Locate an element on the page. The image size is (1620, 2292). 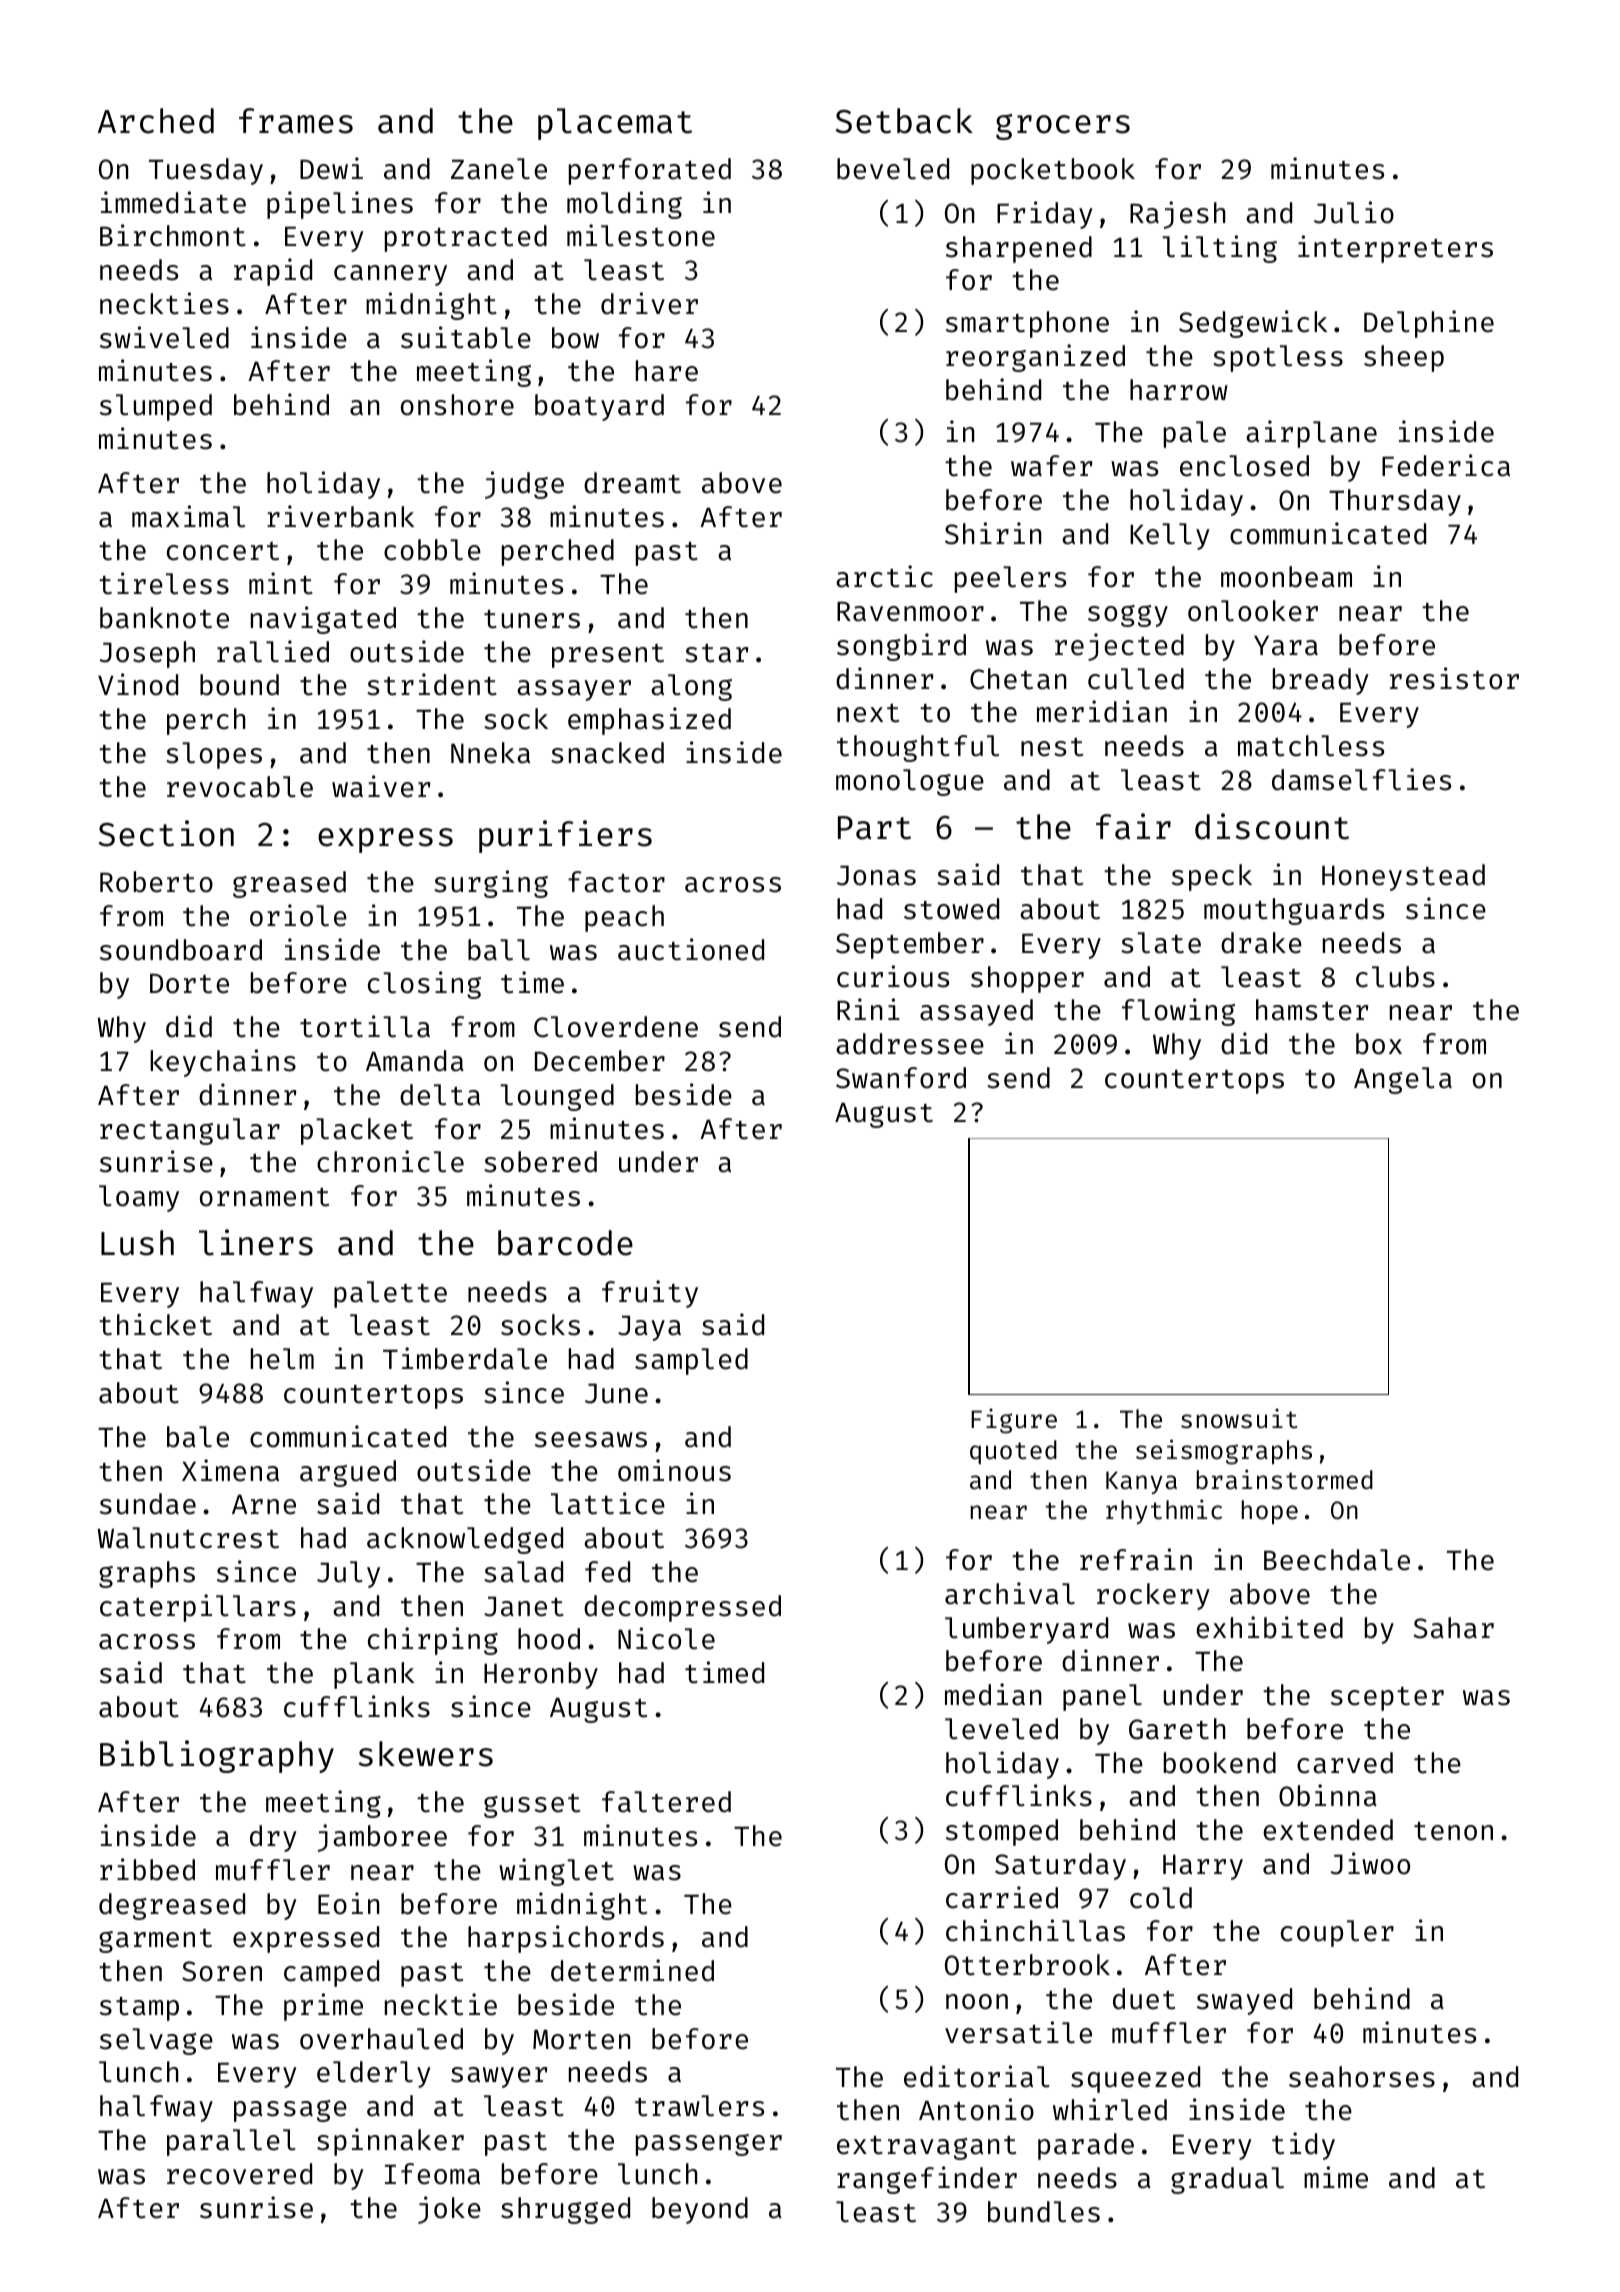
maximal is located at coordinates (188, 516).
